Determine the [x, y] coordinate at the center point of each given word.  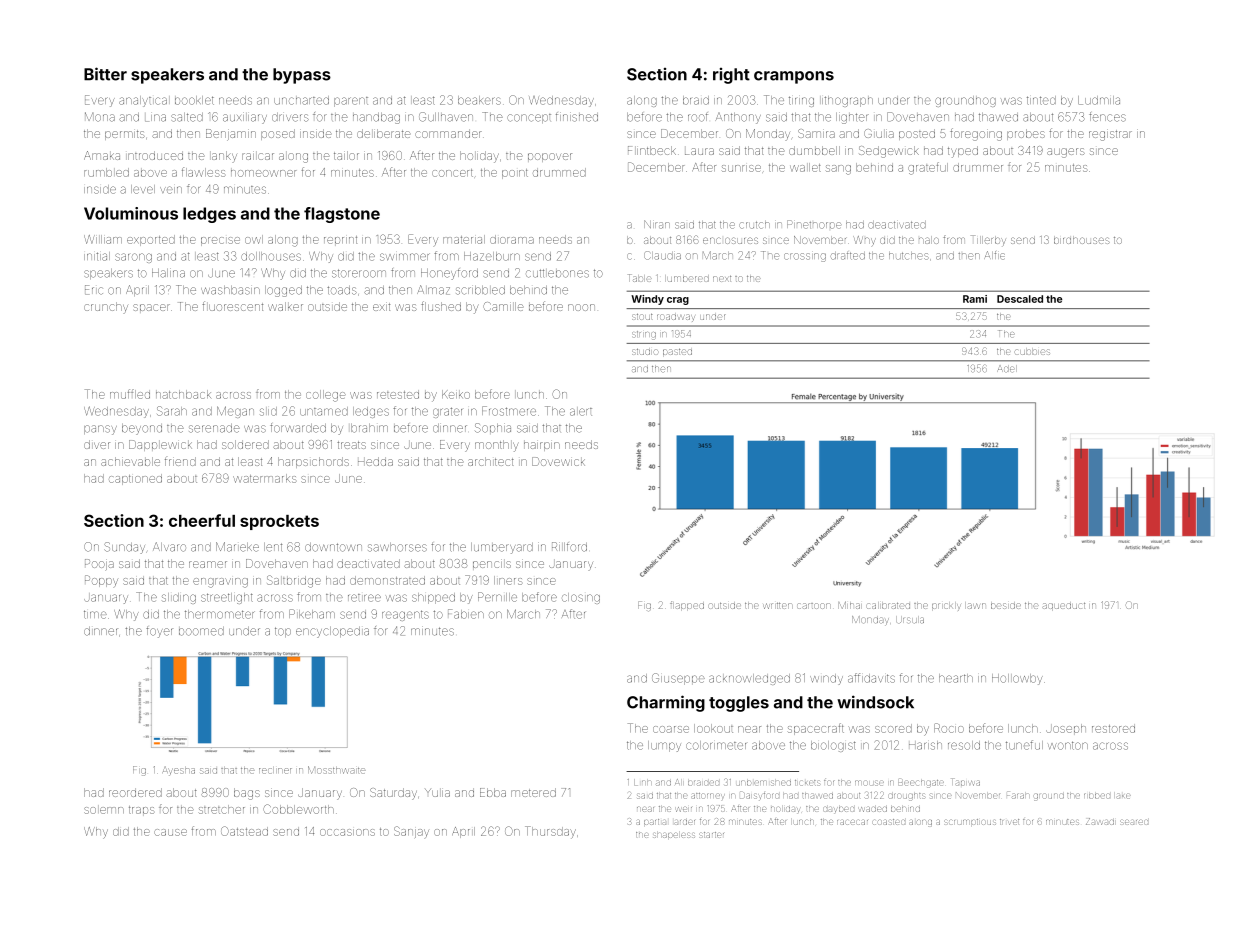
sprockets [279, 522]
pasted [677, 352]
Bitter [105, 74]
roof [698, 117]
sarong [133, 258]
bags [247, 794]
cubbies [1032, 352]
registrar [1110, 135]
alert [581, 412]
